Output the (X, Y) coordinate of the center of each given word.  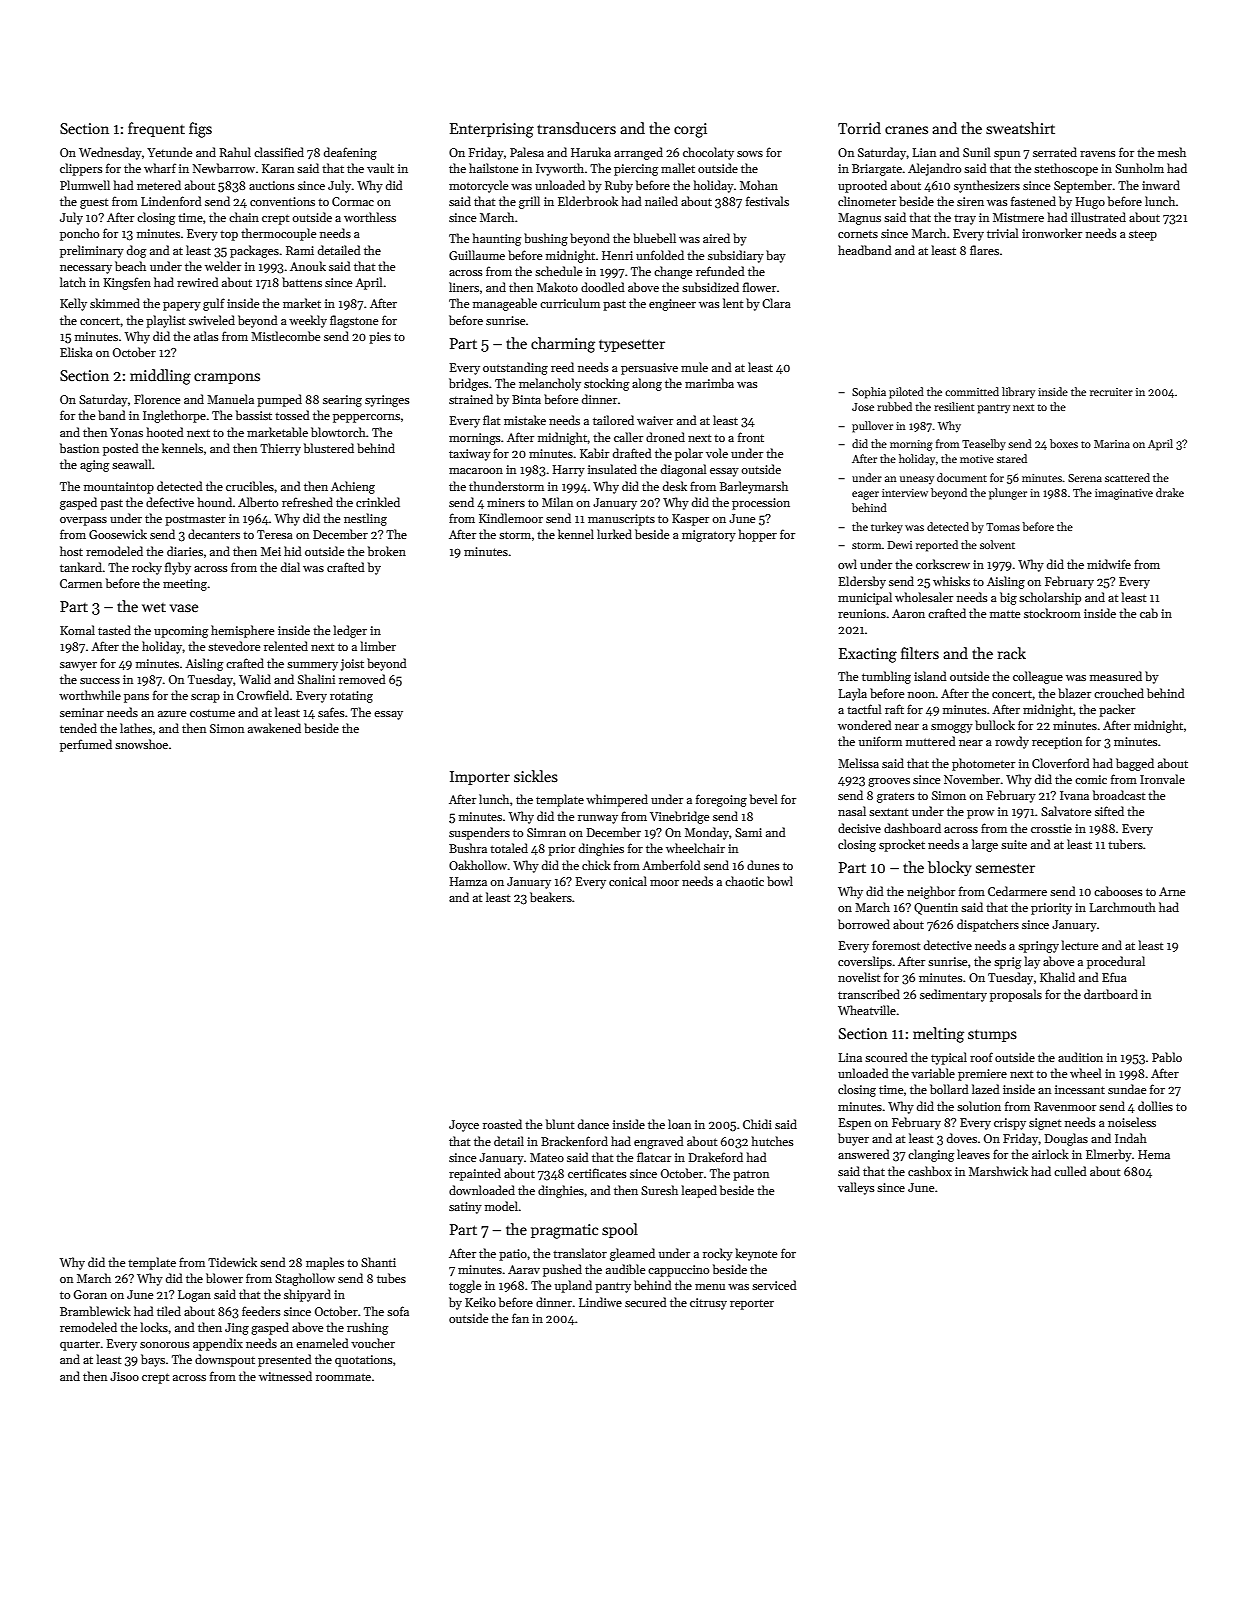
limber (378, 646)
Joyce (464, 1126)
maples (325, 1263)
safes (331, 712)
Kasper (690, 520)
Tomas (1003, 527)
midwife (1109, 564)
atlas (206, 336)
